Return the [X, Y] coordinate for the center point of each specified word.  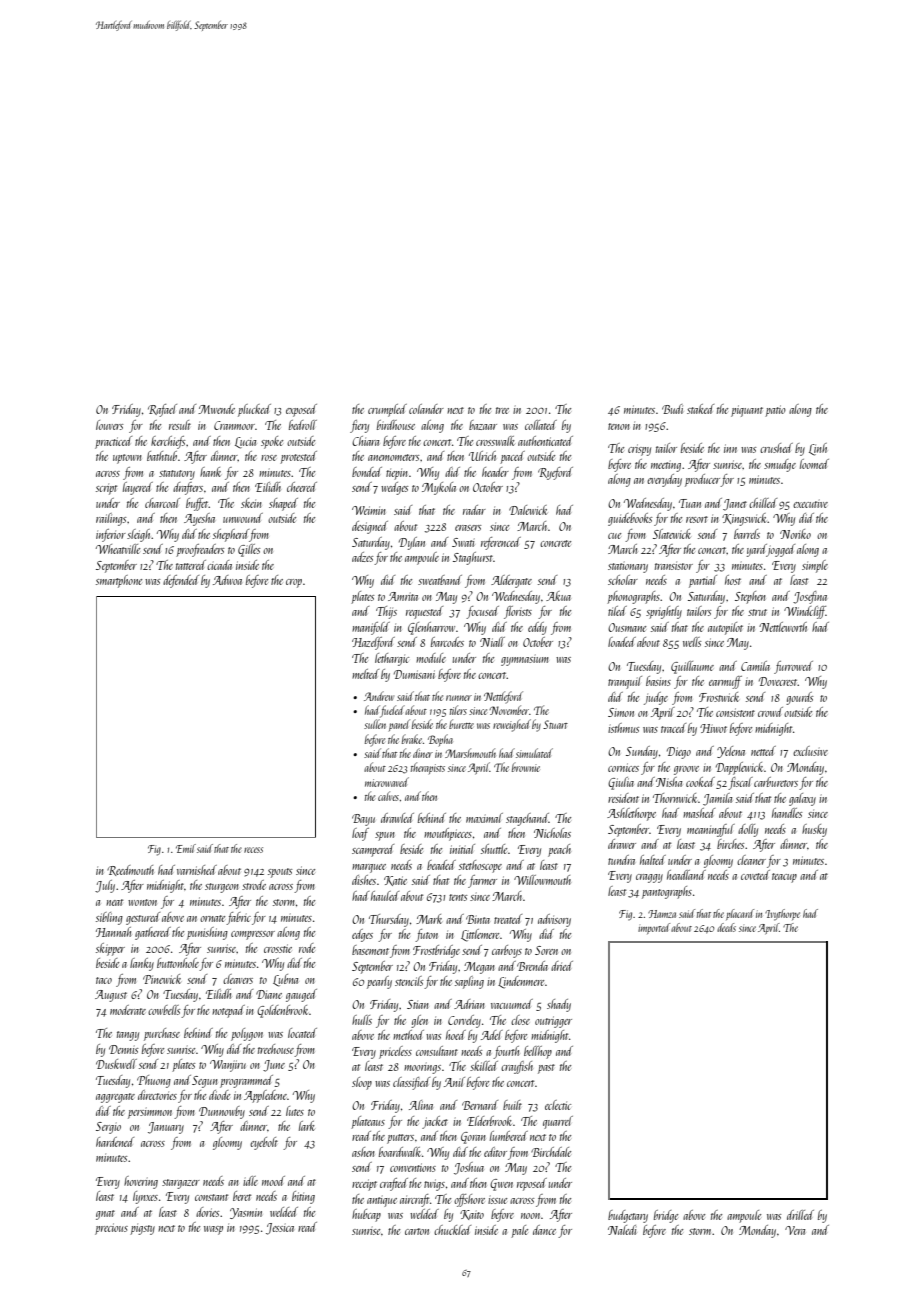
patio [775, 411]
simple [815, 566]
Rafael [162, 410]
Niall [492, 642]
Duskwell [116, 1064]
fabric [238, 918]
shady [559, 1005]
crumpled [387, 410]
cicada [219, 565]
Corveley [464, 1021]
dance [544, 1230]
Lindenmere [521, 982]
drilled [800, 1215]
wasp [213, 1230]
